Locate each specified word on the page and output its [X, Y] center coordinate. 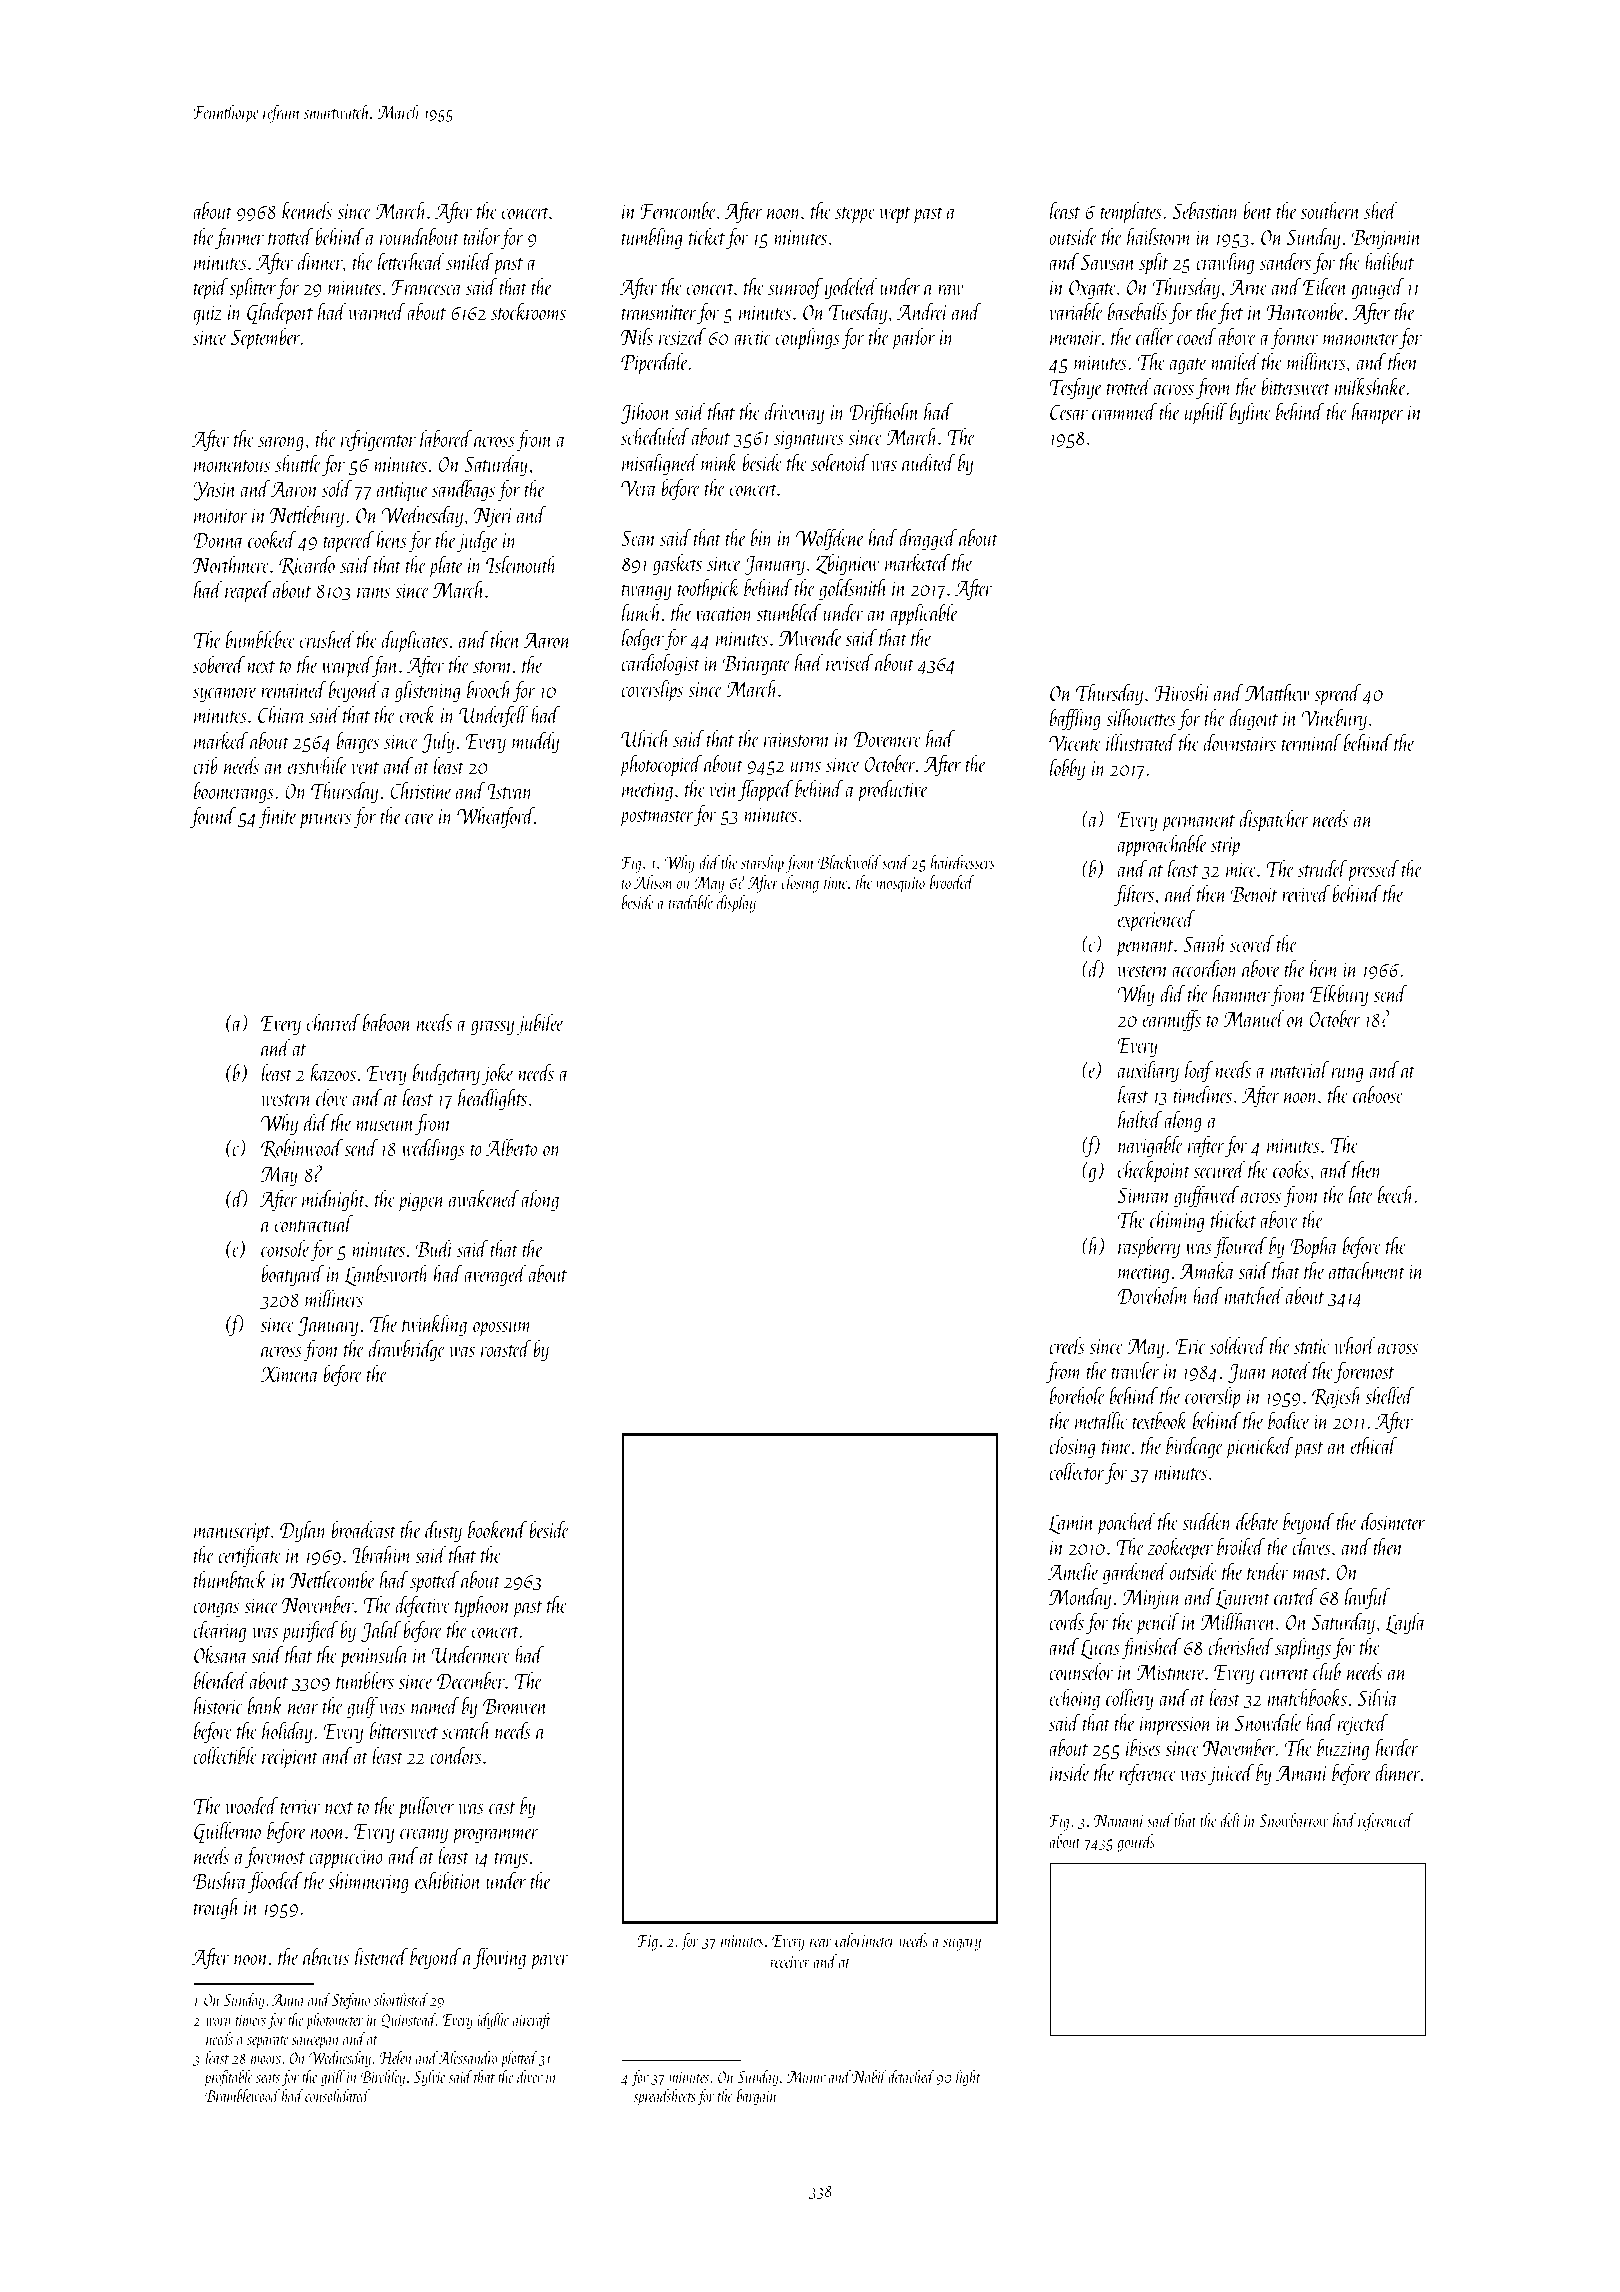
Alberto [511, 1147]
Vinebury [1334, 719]
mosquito [900, 885]
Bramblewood [242, 2095]
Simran [1143, 1195]
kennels [307, 210]
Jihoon [645, 413]
